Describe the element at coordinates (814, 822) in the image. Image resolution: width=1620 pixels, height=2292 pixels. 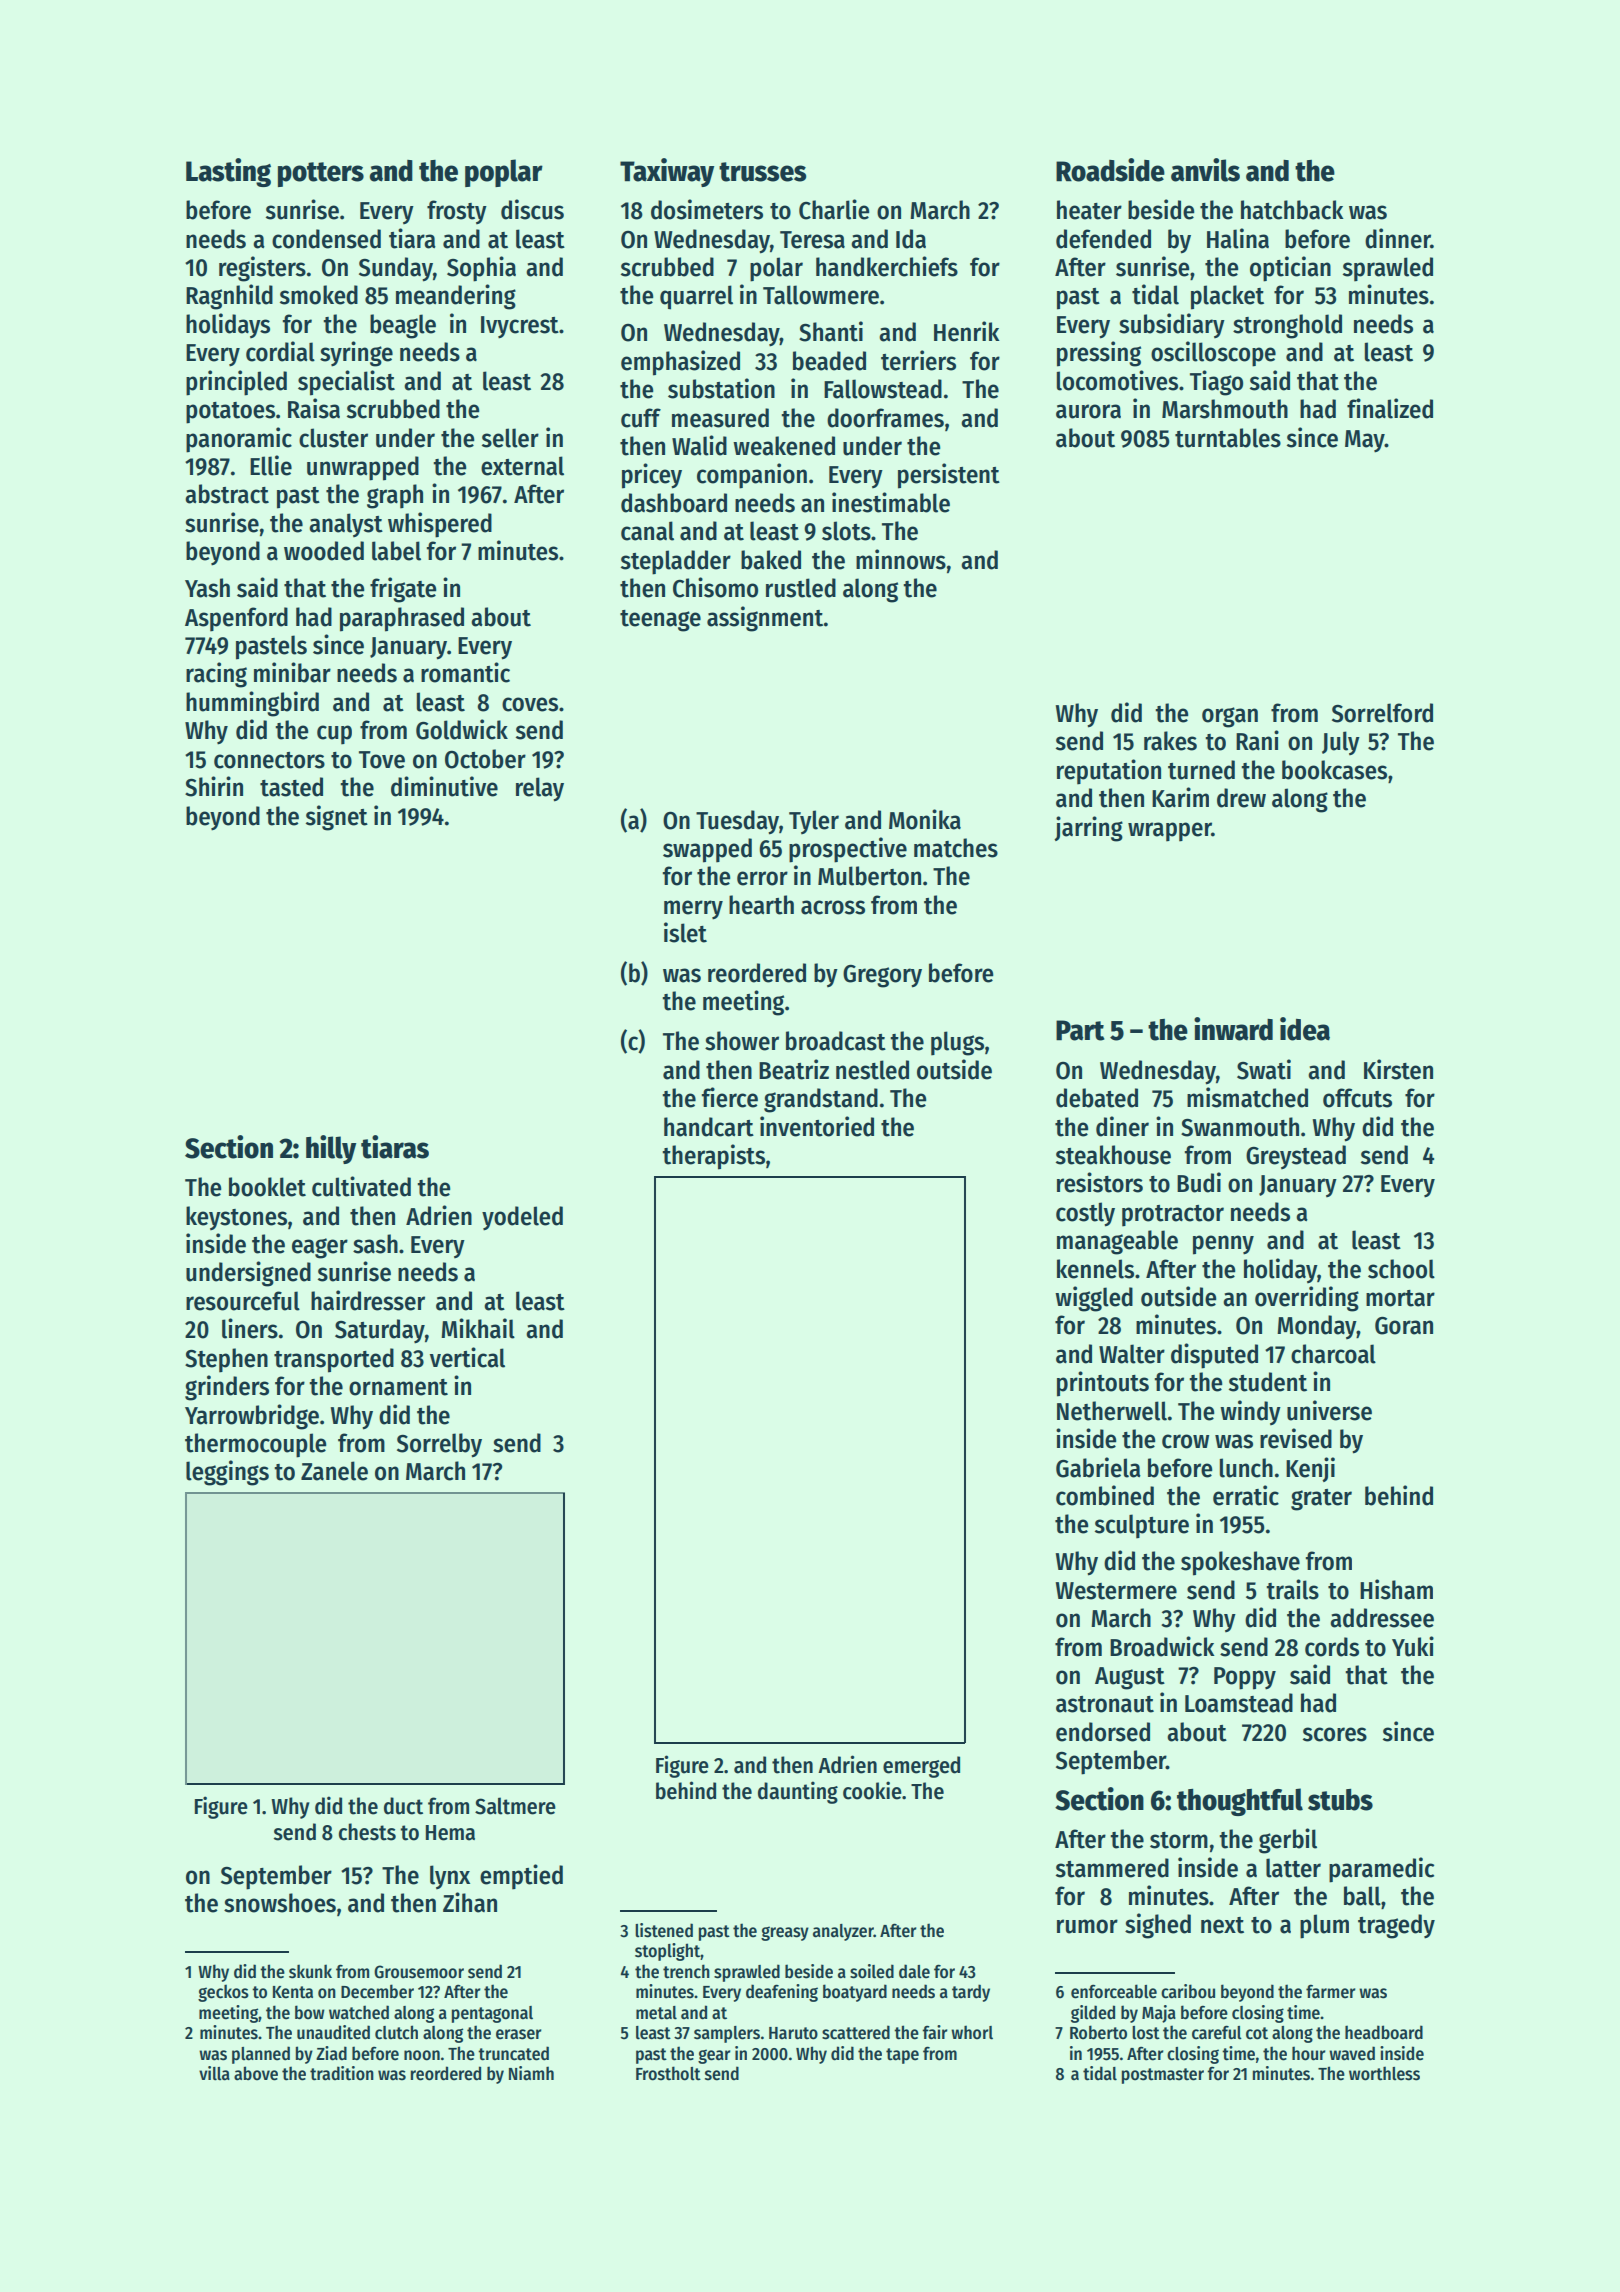
I see `Tyler` at that location.
